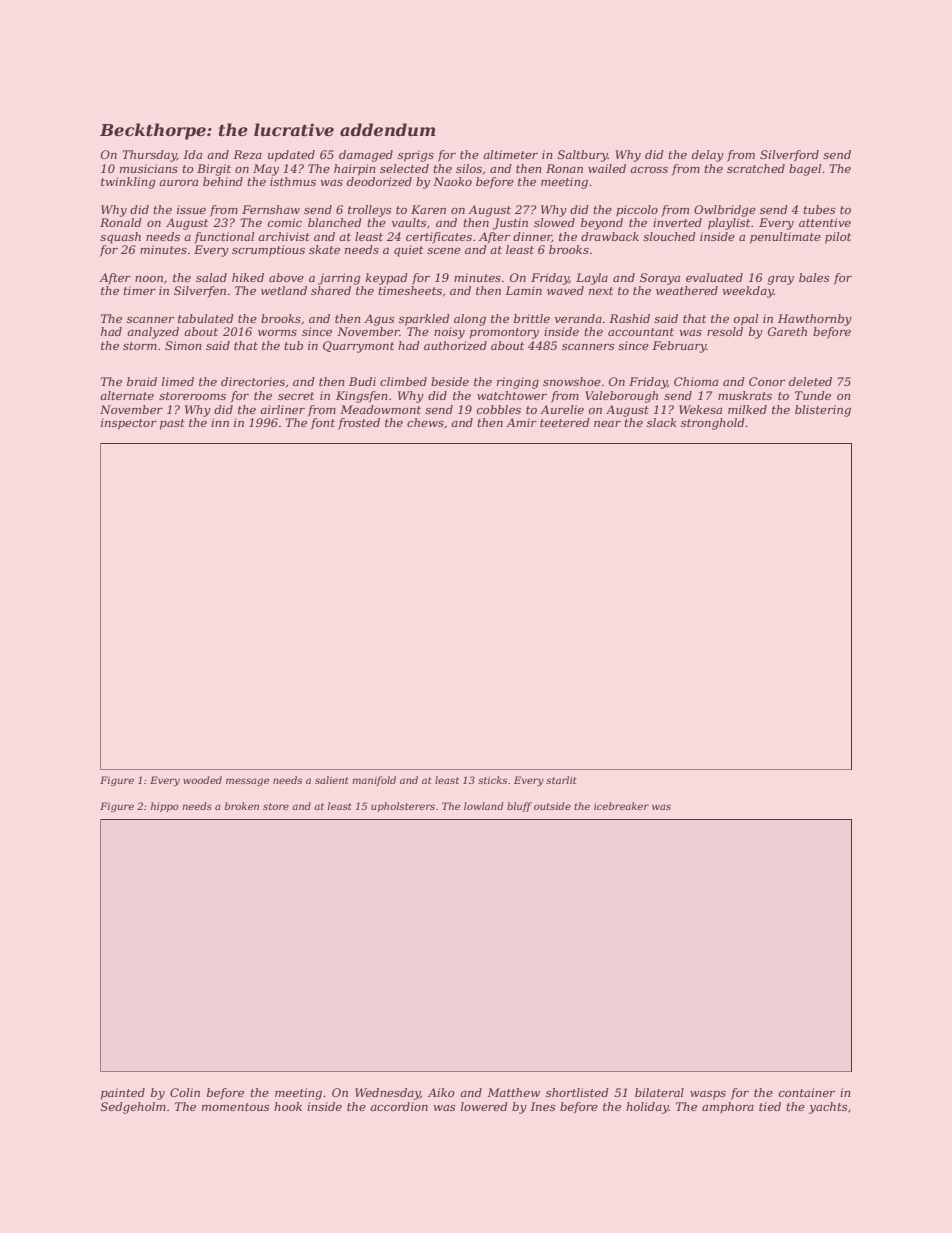 This screenshot has height=1233, width=952. Describe the element at coordinates (374, 781) in the screenshot. I see `manifold` at that location.
